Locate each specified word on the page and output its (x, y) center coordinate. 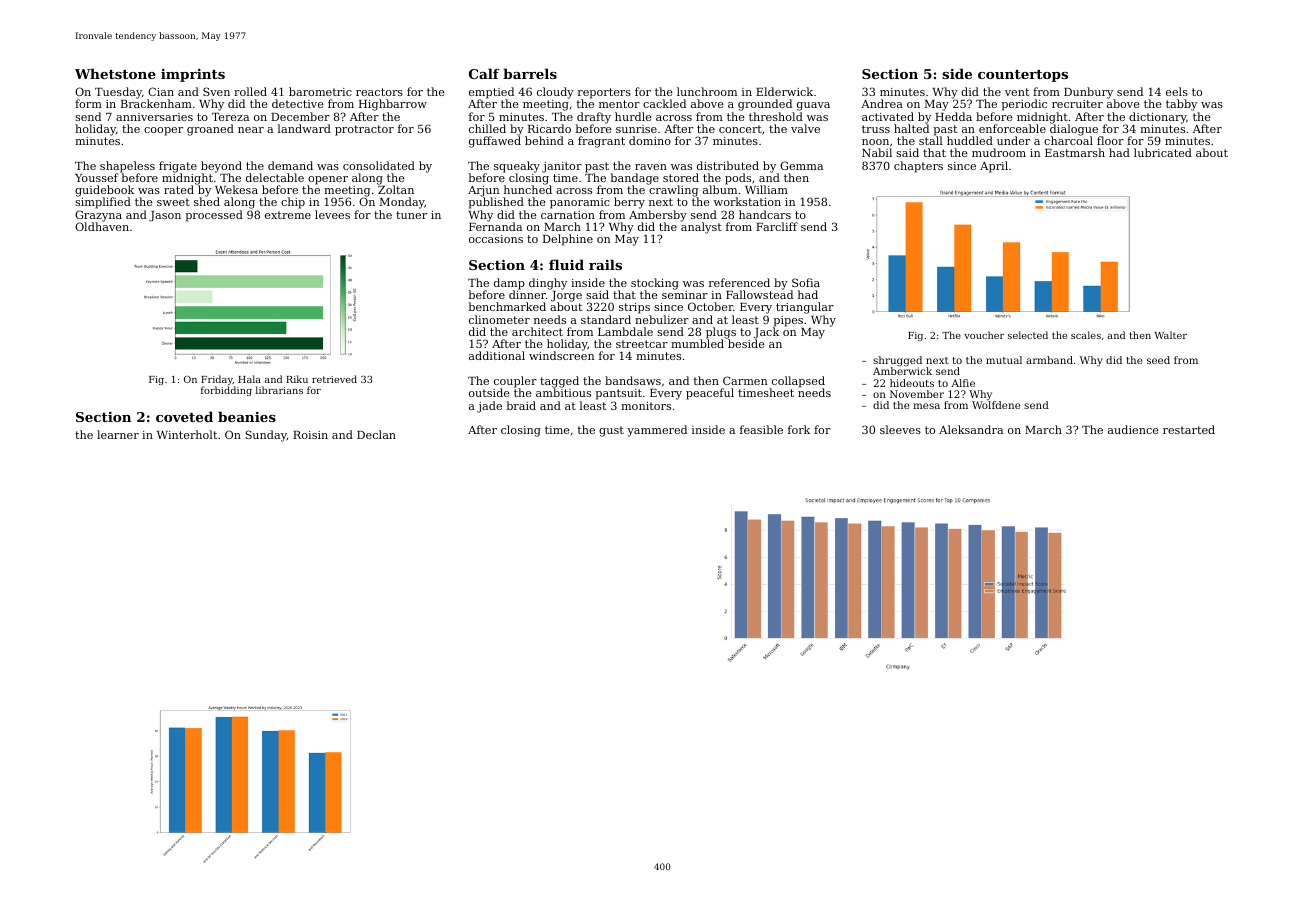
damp (509, 284)
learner (118, 434)
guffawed (495, 142)
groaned (210, 130)
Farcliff (777, 226)
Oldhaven (102, 226)
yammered (657, 431)
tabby (1181, 105)
